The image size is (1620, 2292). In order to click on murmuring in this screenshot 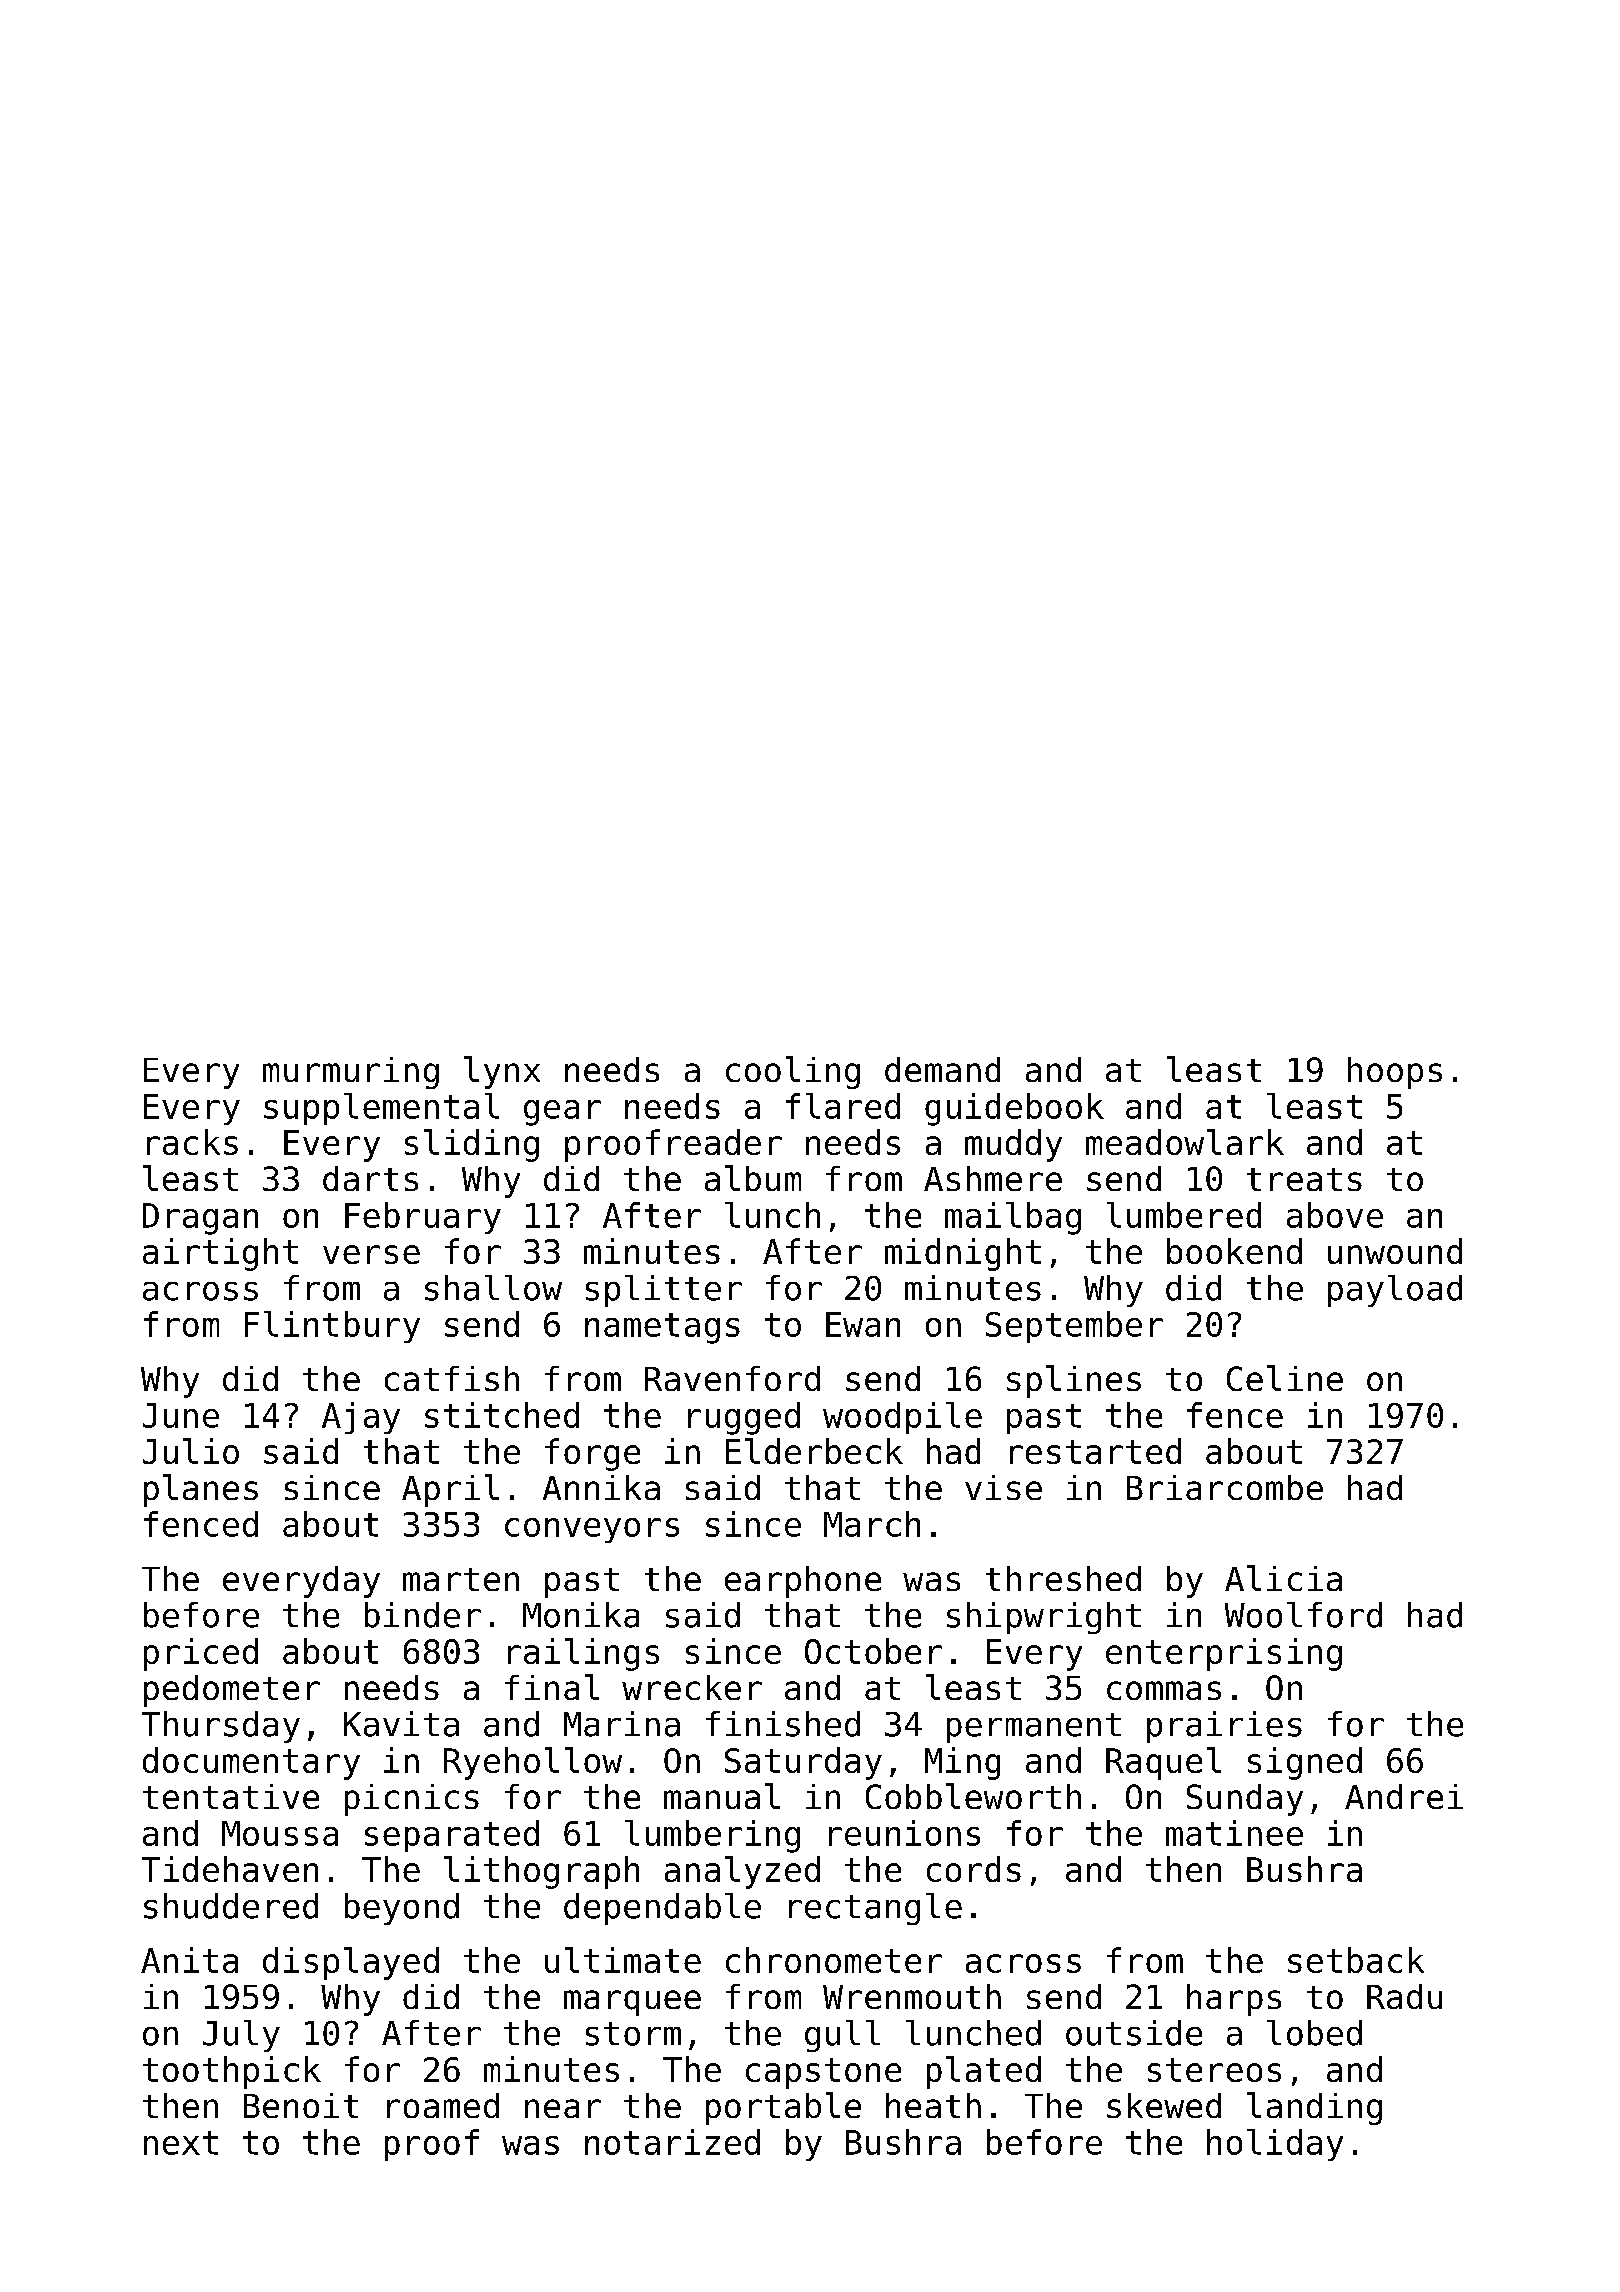, I will do `click(351, 1073)`.
